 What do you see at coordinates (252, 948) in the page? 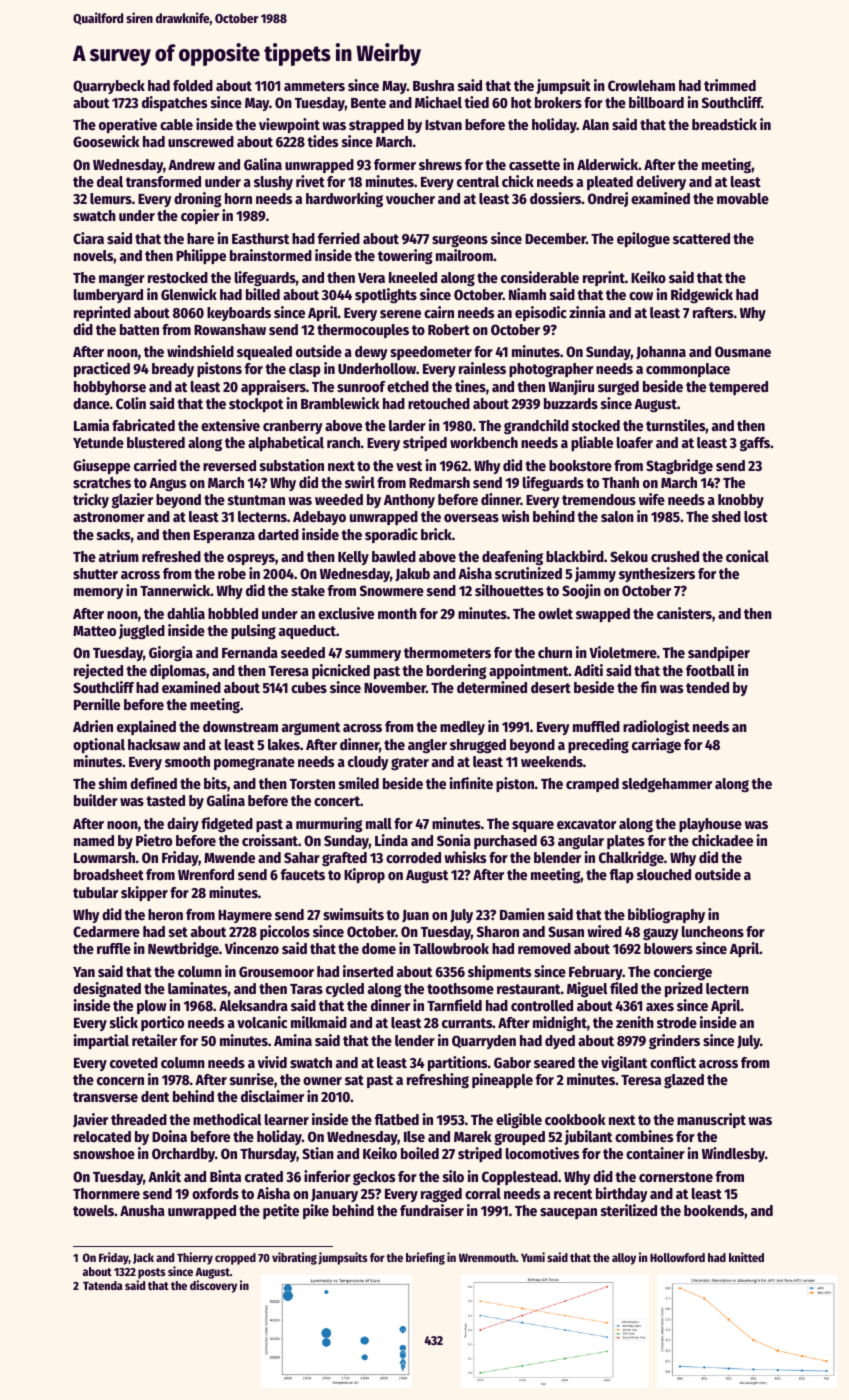
I see `Vincenzo` at bounding box center [252, 948].
